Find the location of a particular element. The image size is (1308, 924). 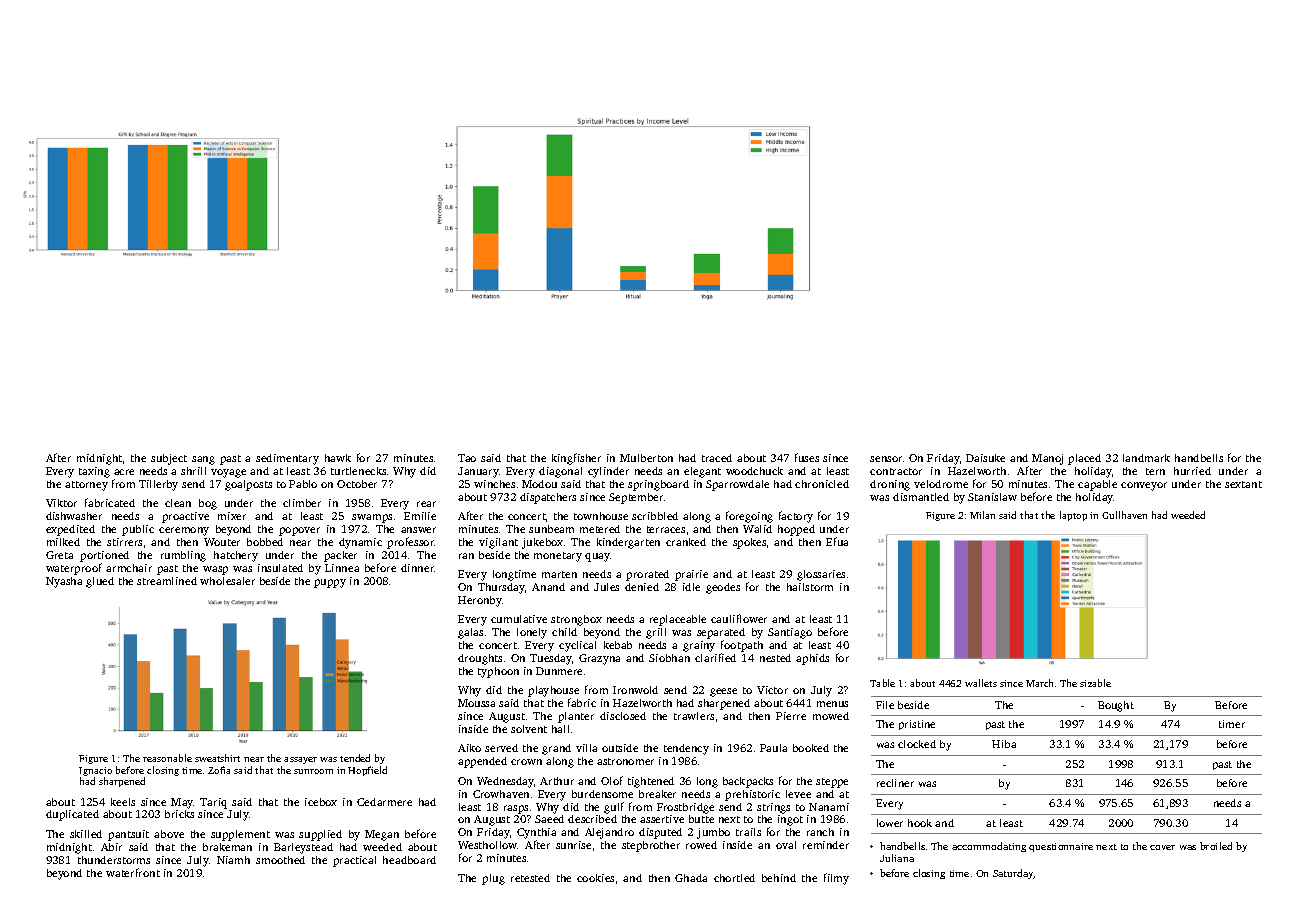

broiled is located at coordinates (1216, 846).
